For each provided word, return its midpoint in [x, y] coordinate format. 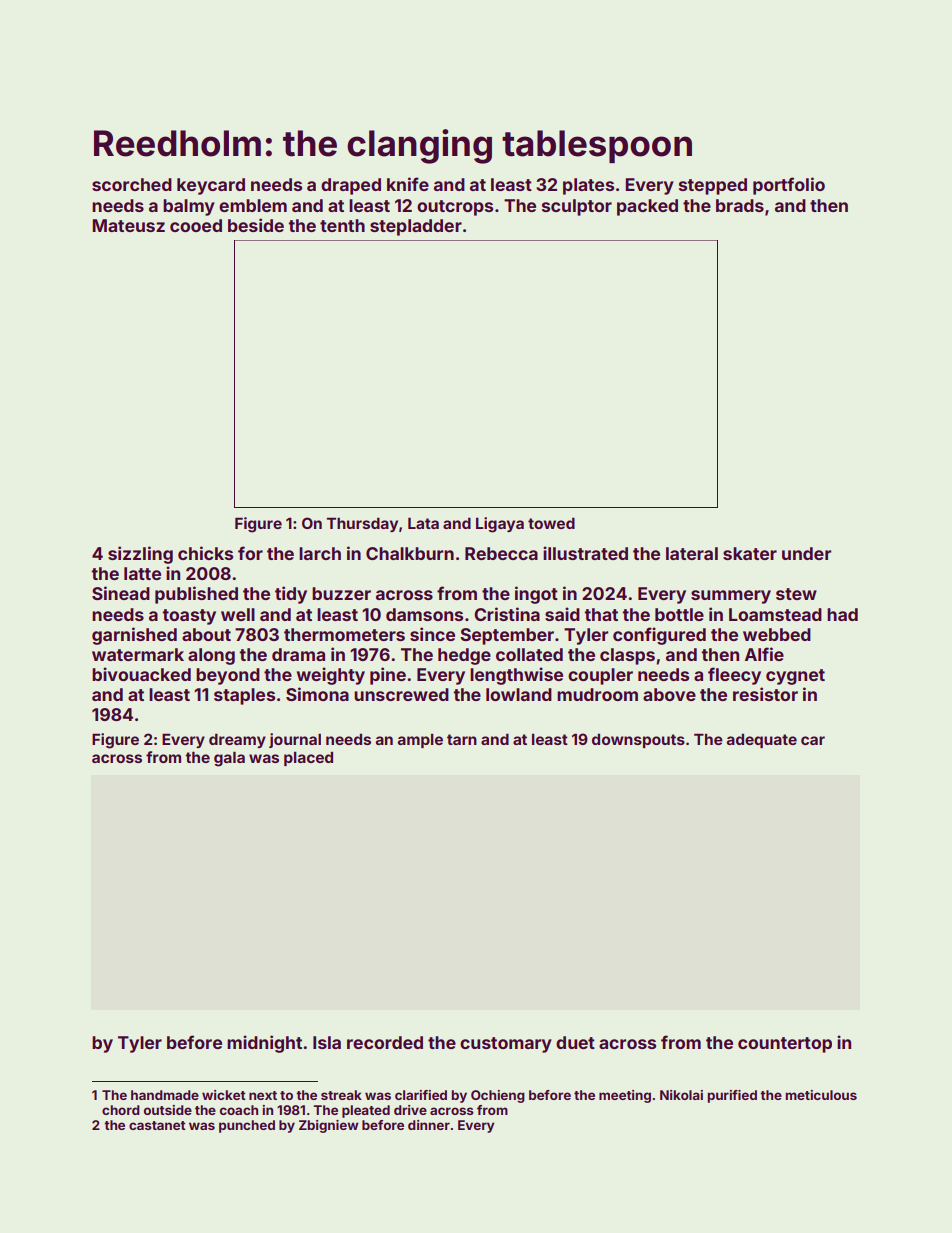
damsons [424, 614]
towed [551, 523]
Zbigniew [329, 1126]
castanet [157, 1125]
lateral [692, 553]
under [806, 553]
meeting [625, 1096]
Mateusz [128, 225]
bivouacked [141, 674]
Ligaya [500, 525]
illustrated [585, 553]
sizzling [140, 555]
